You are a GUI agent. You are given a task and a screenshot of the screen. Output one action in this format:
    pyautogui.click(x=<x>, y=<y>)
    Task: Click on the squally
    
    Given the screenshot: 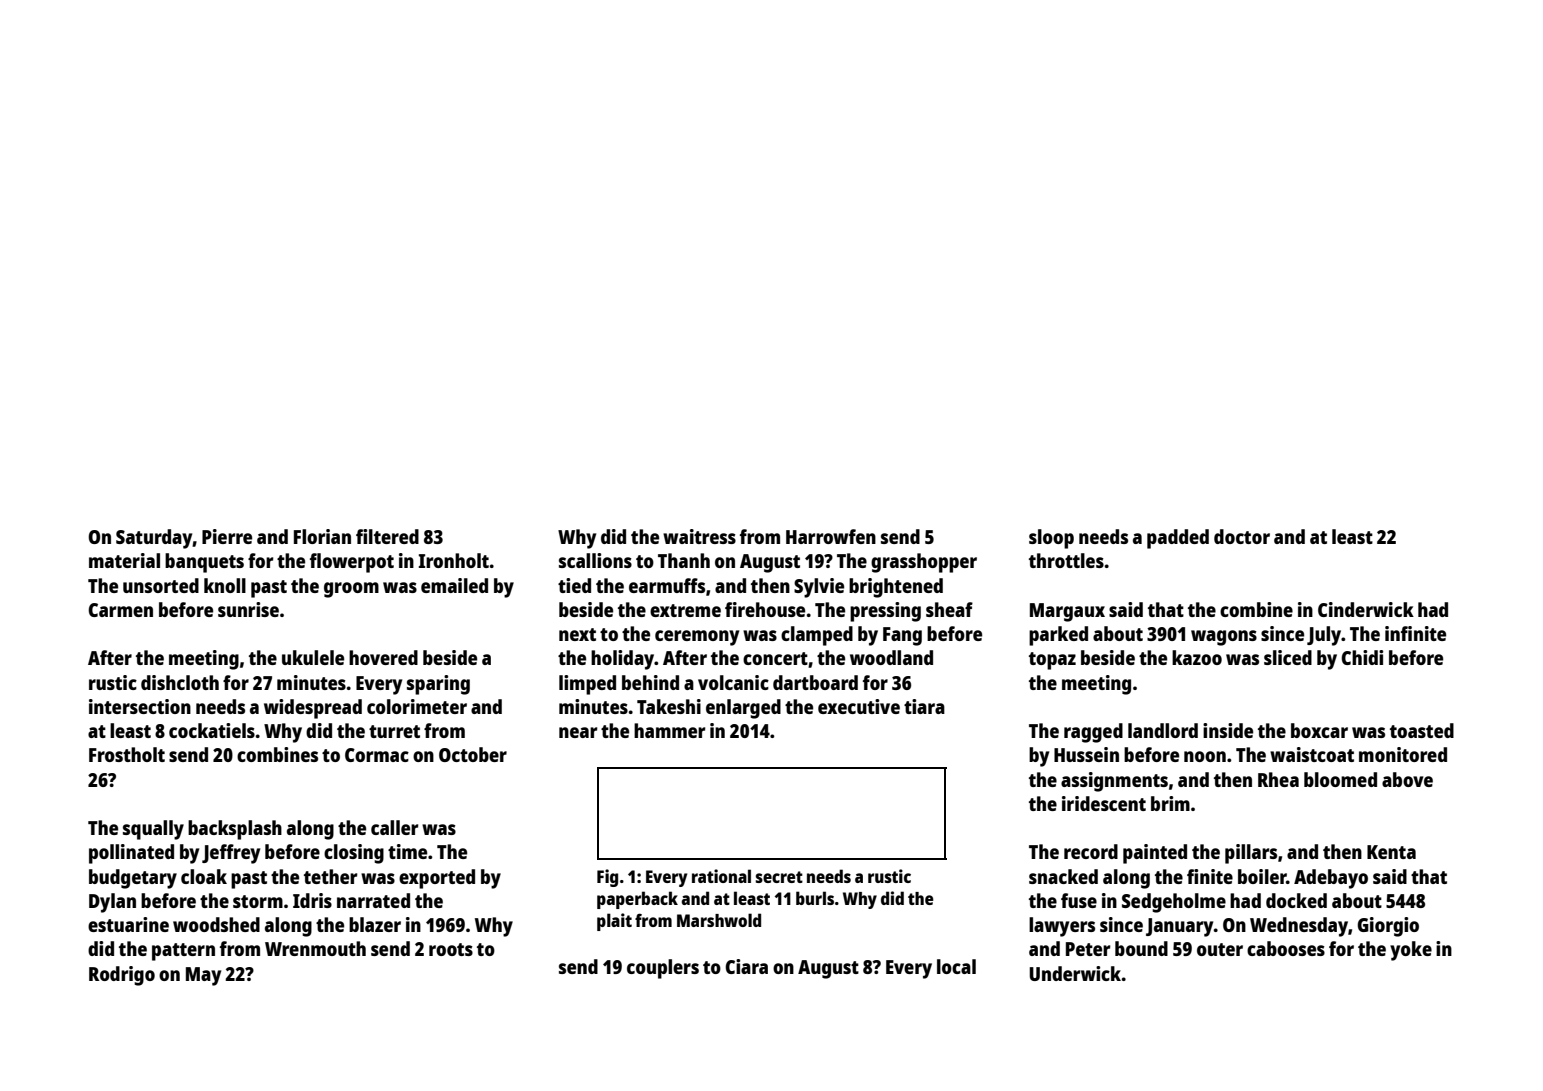 What is the action you would take?
    pyautogui.click(x=153, y=830)
